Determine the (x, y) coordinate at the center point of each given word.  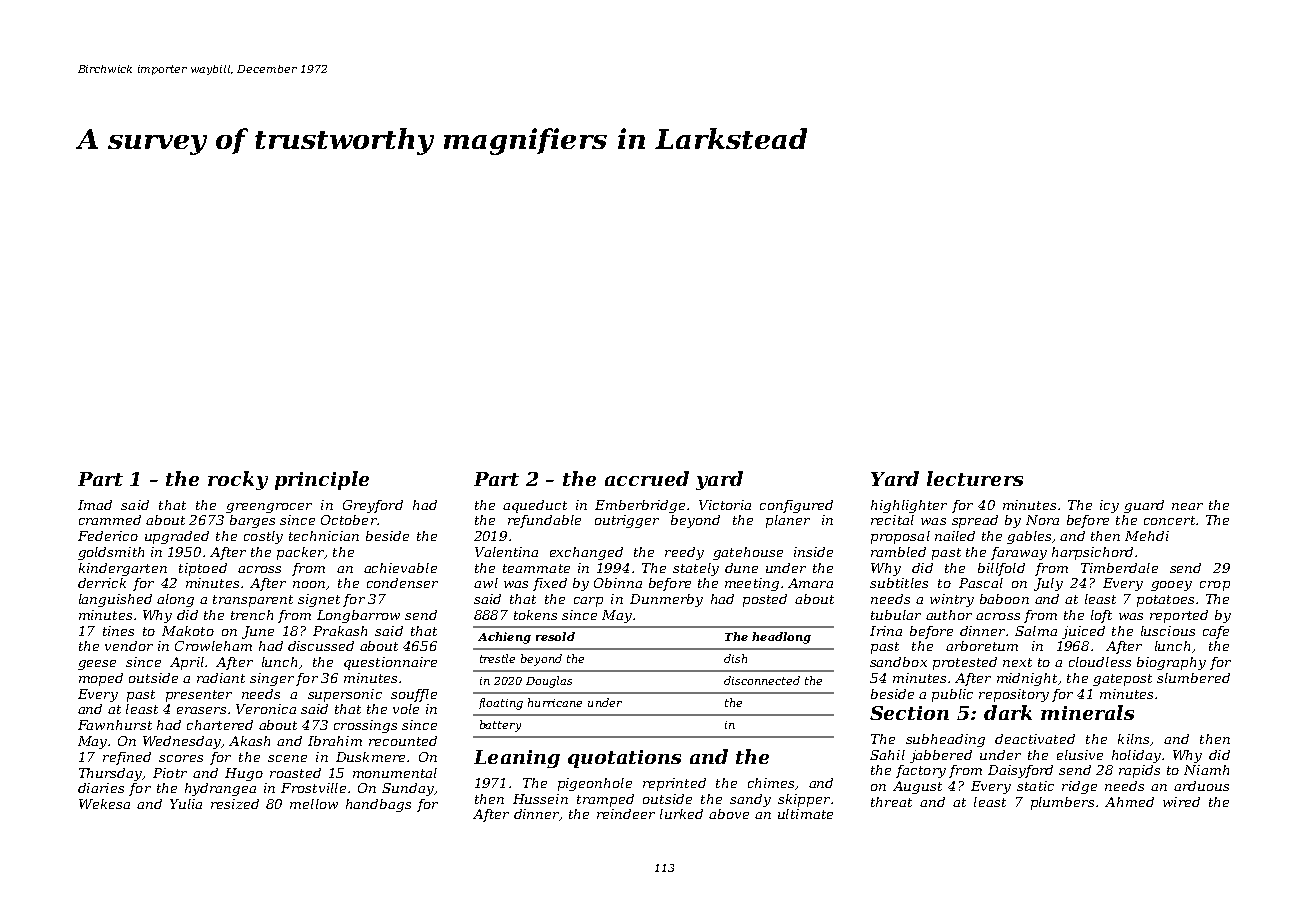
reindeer (626, 814)
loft (1101, 616)
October (349, 520)
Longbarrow (358, 616)
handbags (378, 805)
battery (500, 726)
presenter (199, 696)
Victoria (725, 505)
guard (1144, 506)
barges (252, 521)
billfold (1001, 569)
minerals (1087, 712)
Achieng (504, 638)
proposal (900, 537)
